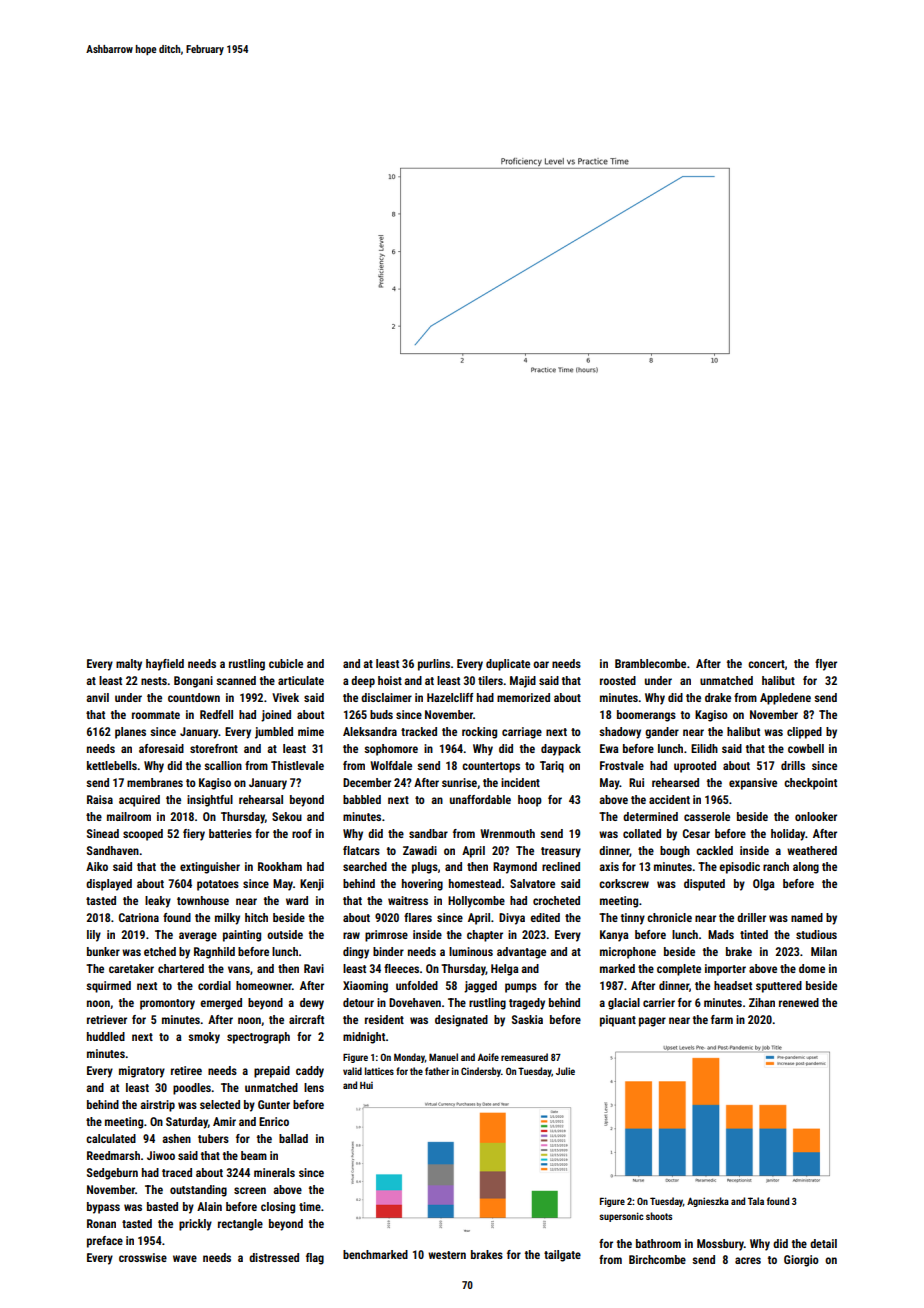  I want to click on Bramblecombe, so click(650, 663).
